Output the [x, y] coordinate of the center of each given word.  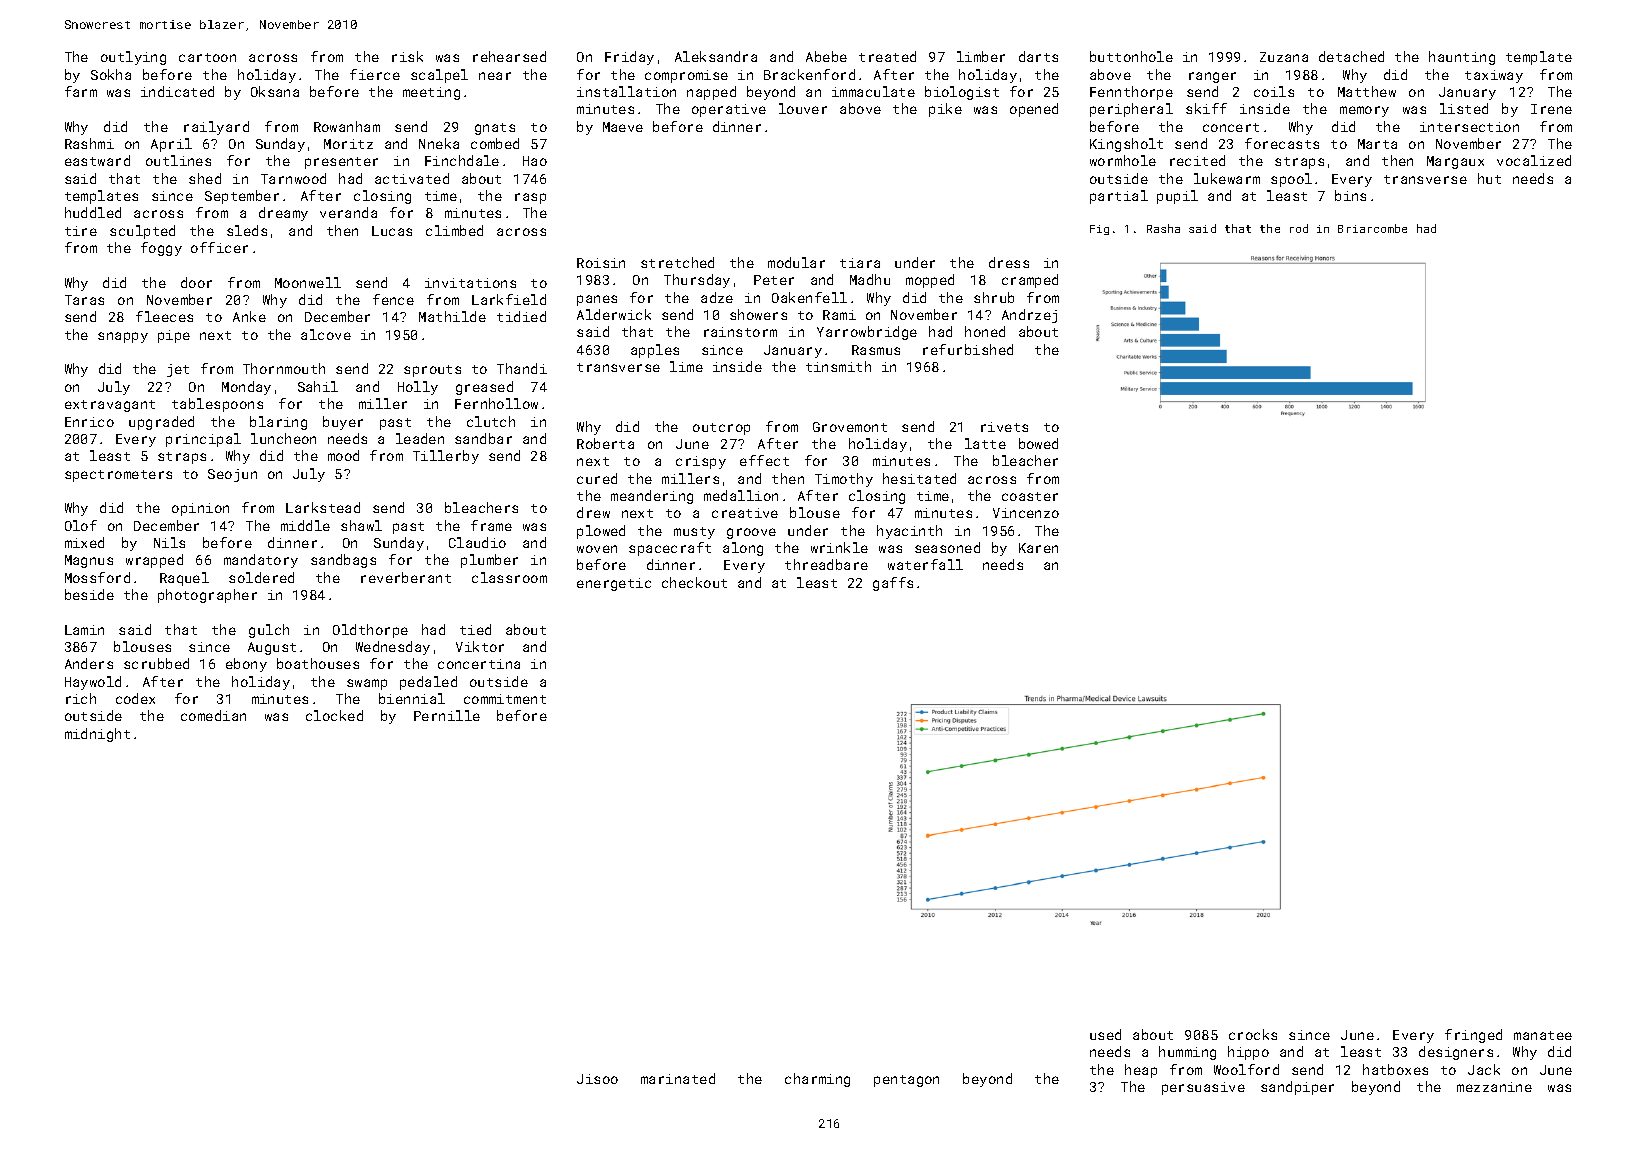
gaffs [893, 584]
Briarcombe [1372, 228]
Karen [1038, 548]
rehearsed [509, 56]
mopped [930, 281]
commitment [505, 699]
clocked [334, 715]
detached [1351, 56]
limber [981, 56]
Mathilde [452, 316]
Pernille [447, 715]
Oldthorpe [370, 631]
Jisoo [597, 1079]
